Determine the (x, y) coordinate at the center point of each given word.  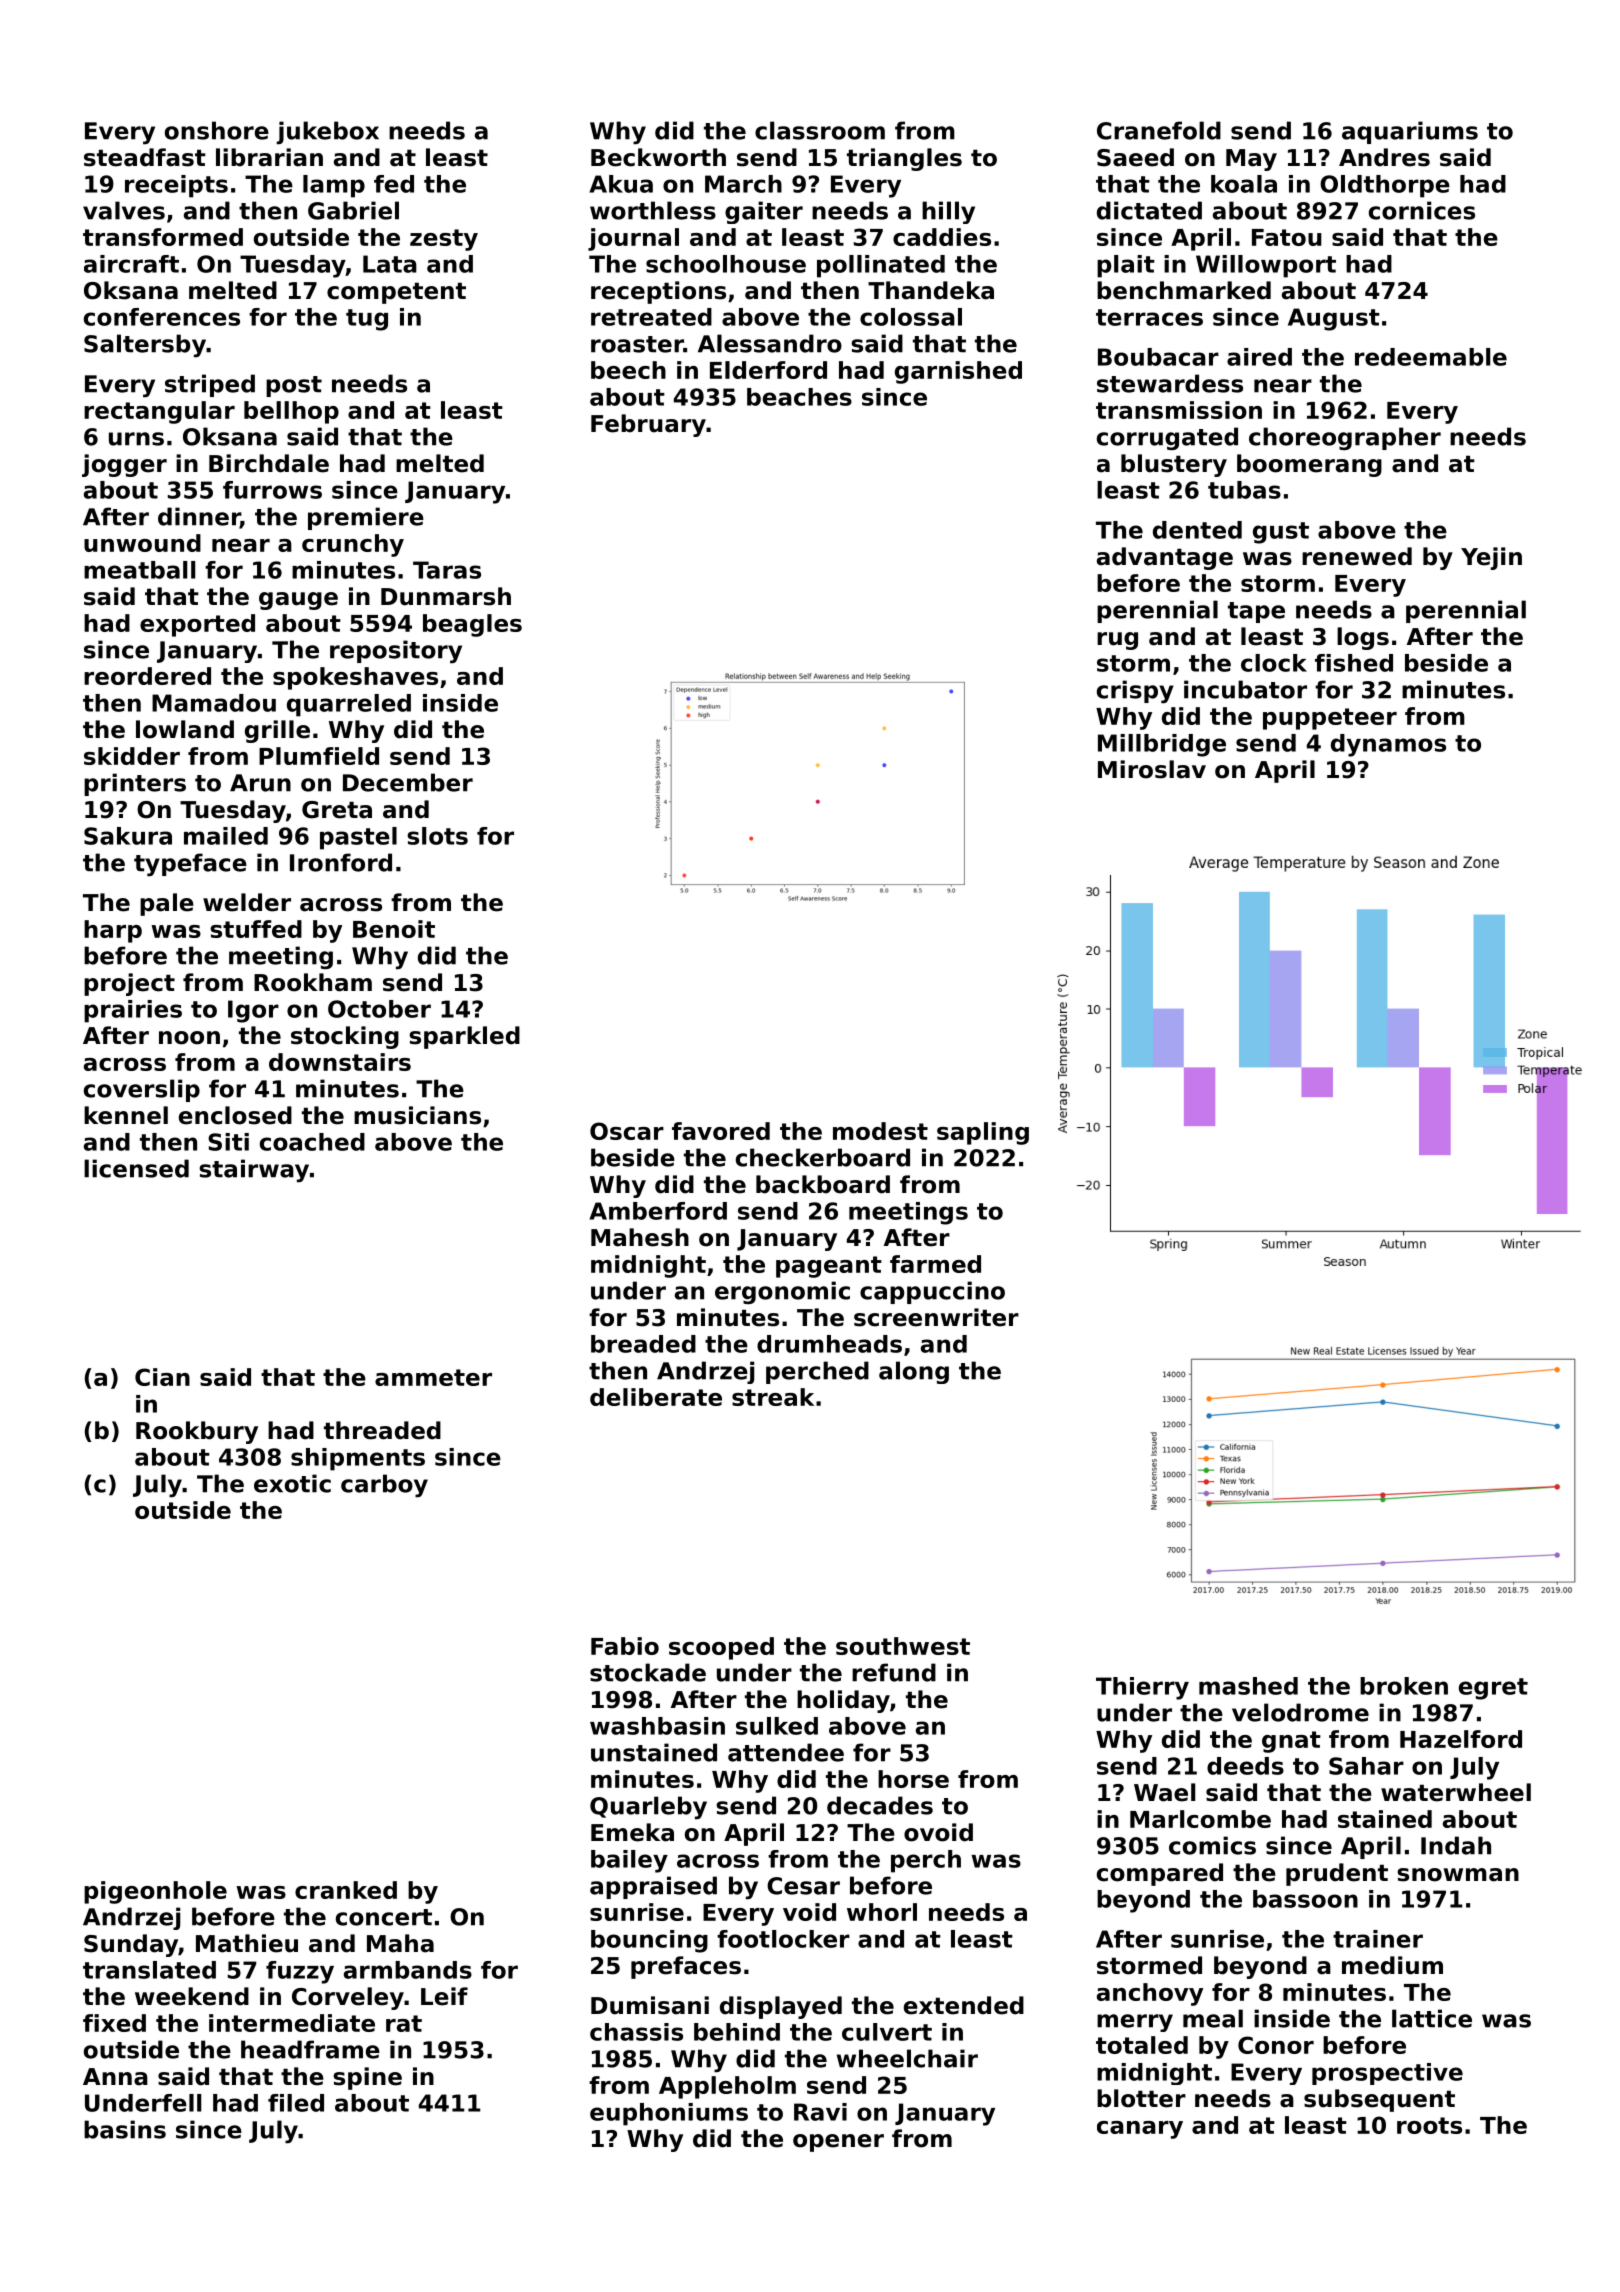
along (914, 1372)
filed (296, 2103)
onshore (217, 130)
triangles (904, 159)
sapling (983, 1133)
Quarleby (648, 1808)
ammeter (433, 1377)
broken (1404, 1686)
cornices (1422, 210)
